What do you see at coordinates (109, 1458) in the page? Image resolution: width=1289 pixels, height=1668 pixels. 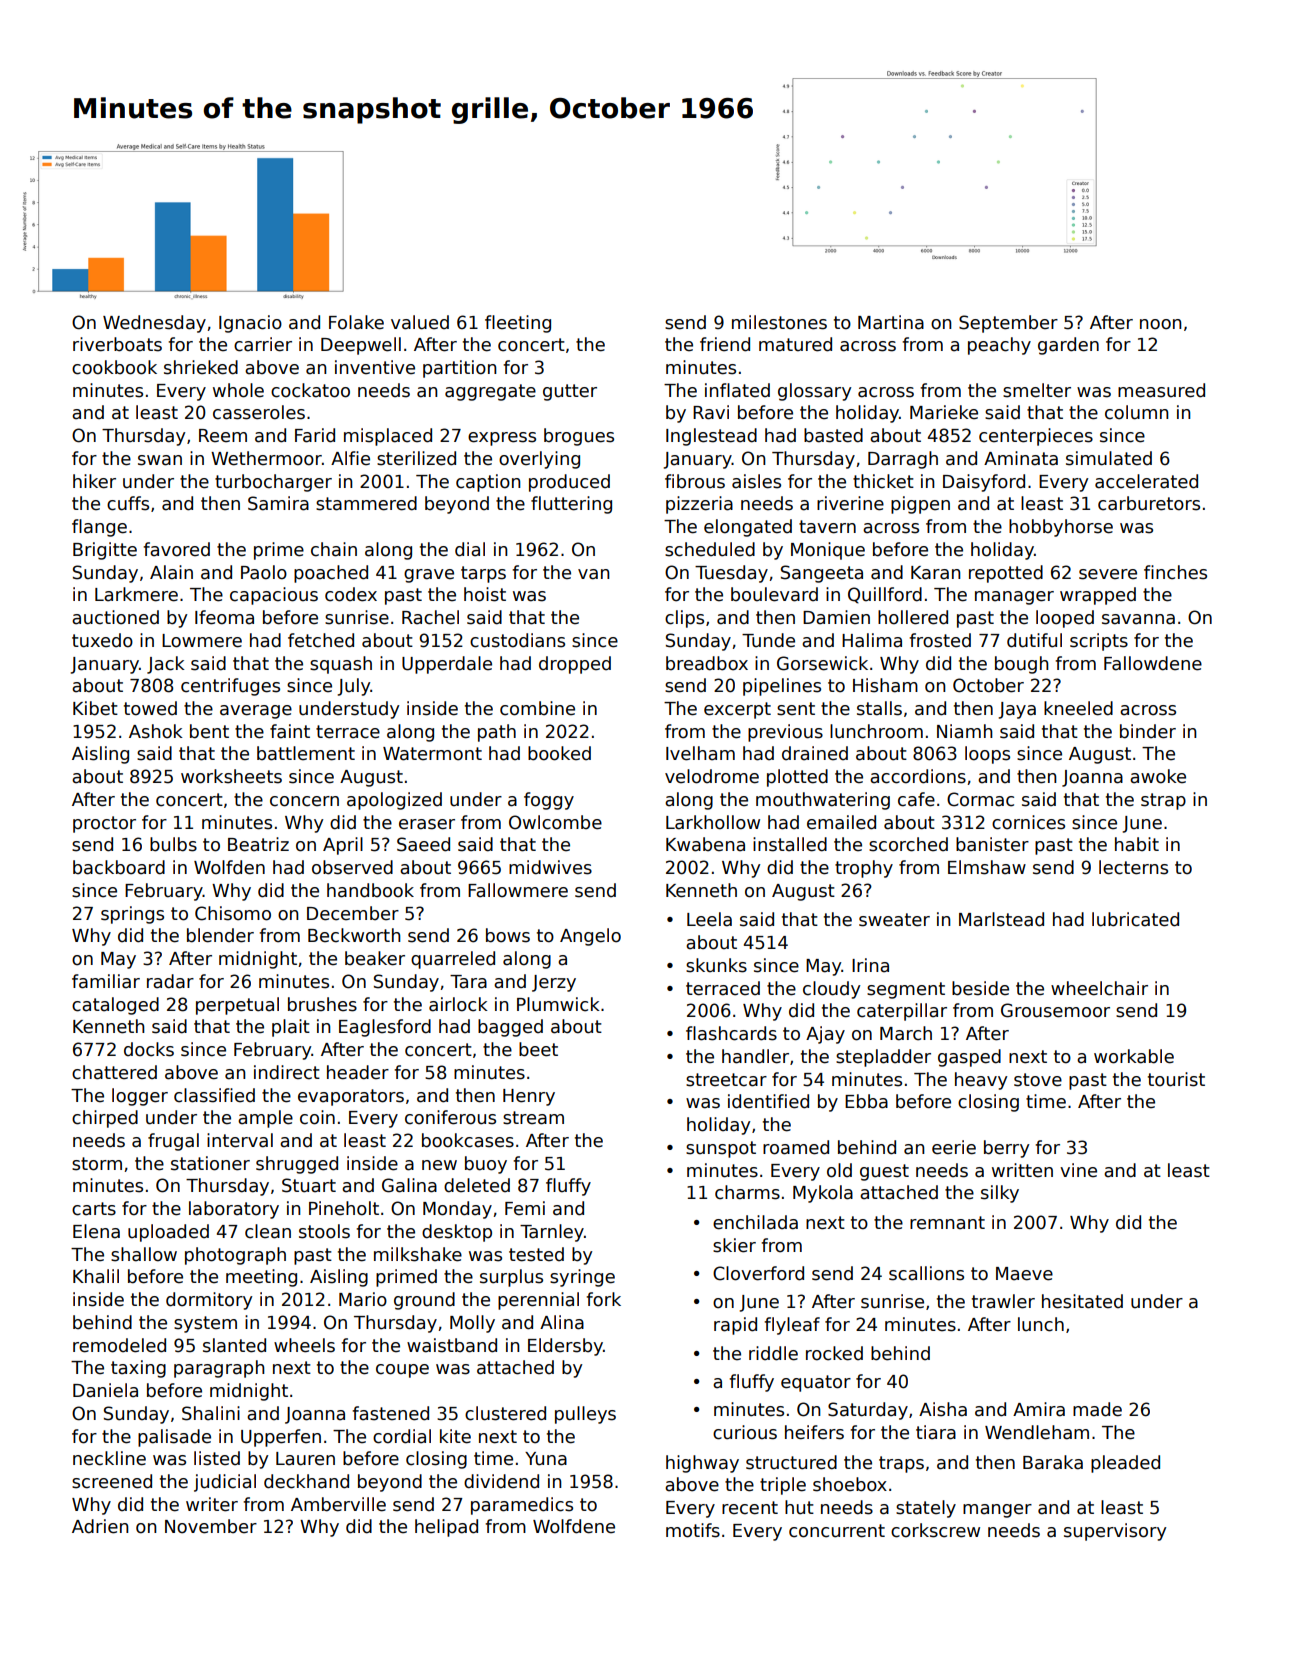 I see `neckline` at bounding box center [109, 1458].
